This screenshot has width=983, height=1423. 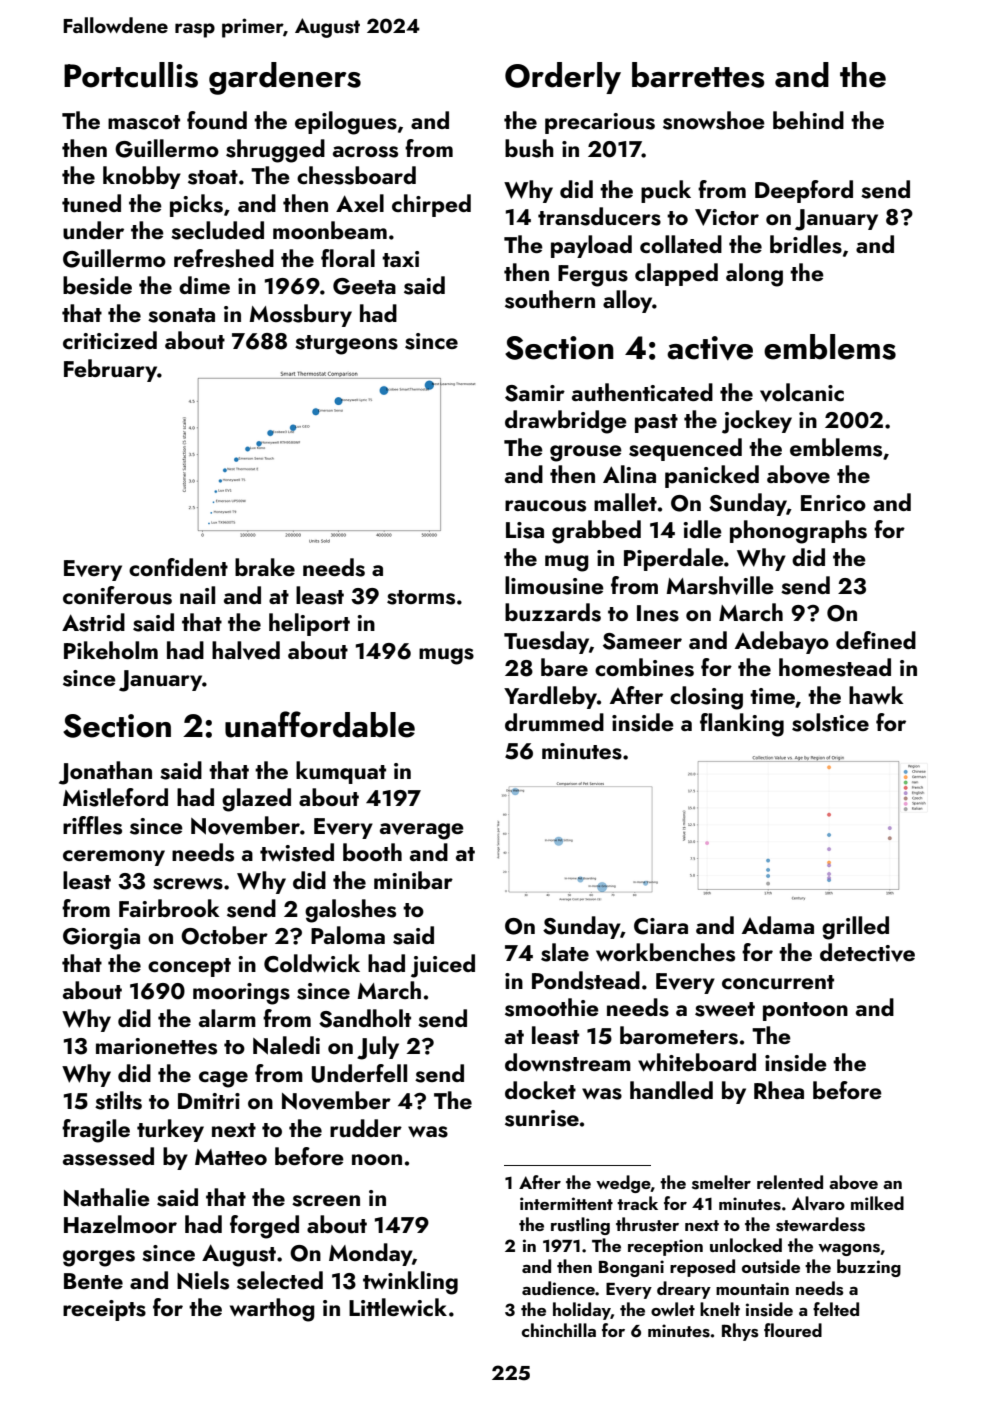 I want to click on grilled, so click(x=855, y=928).
